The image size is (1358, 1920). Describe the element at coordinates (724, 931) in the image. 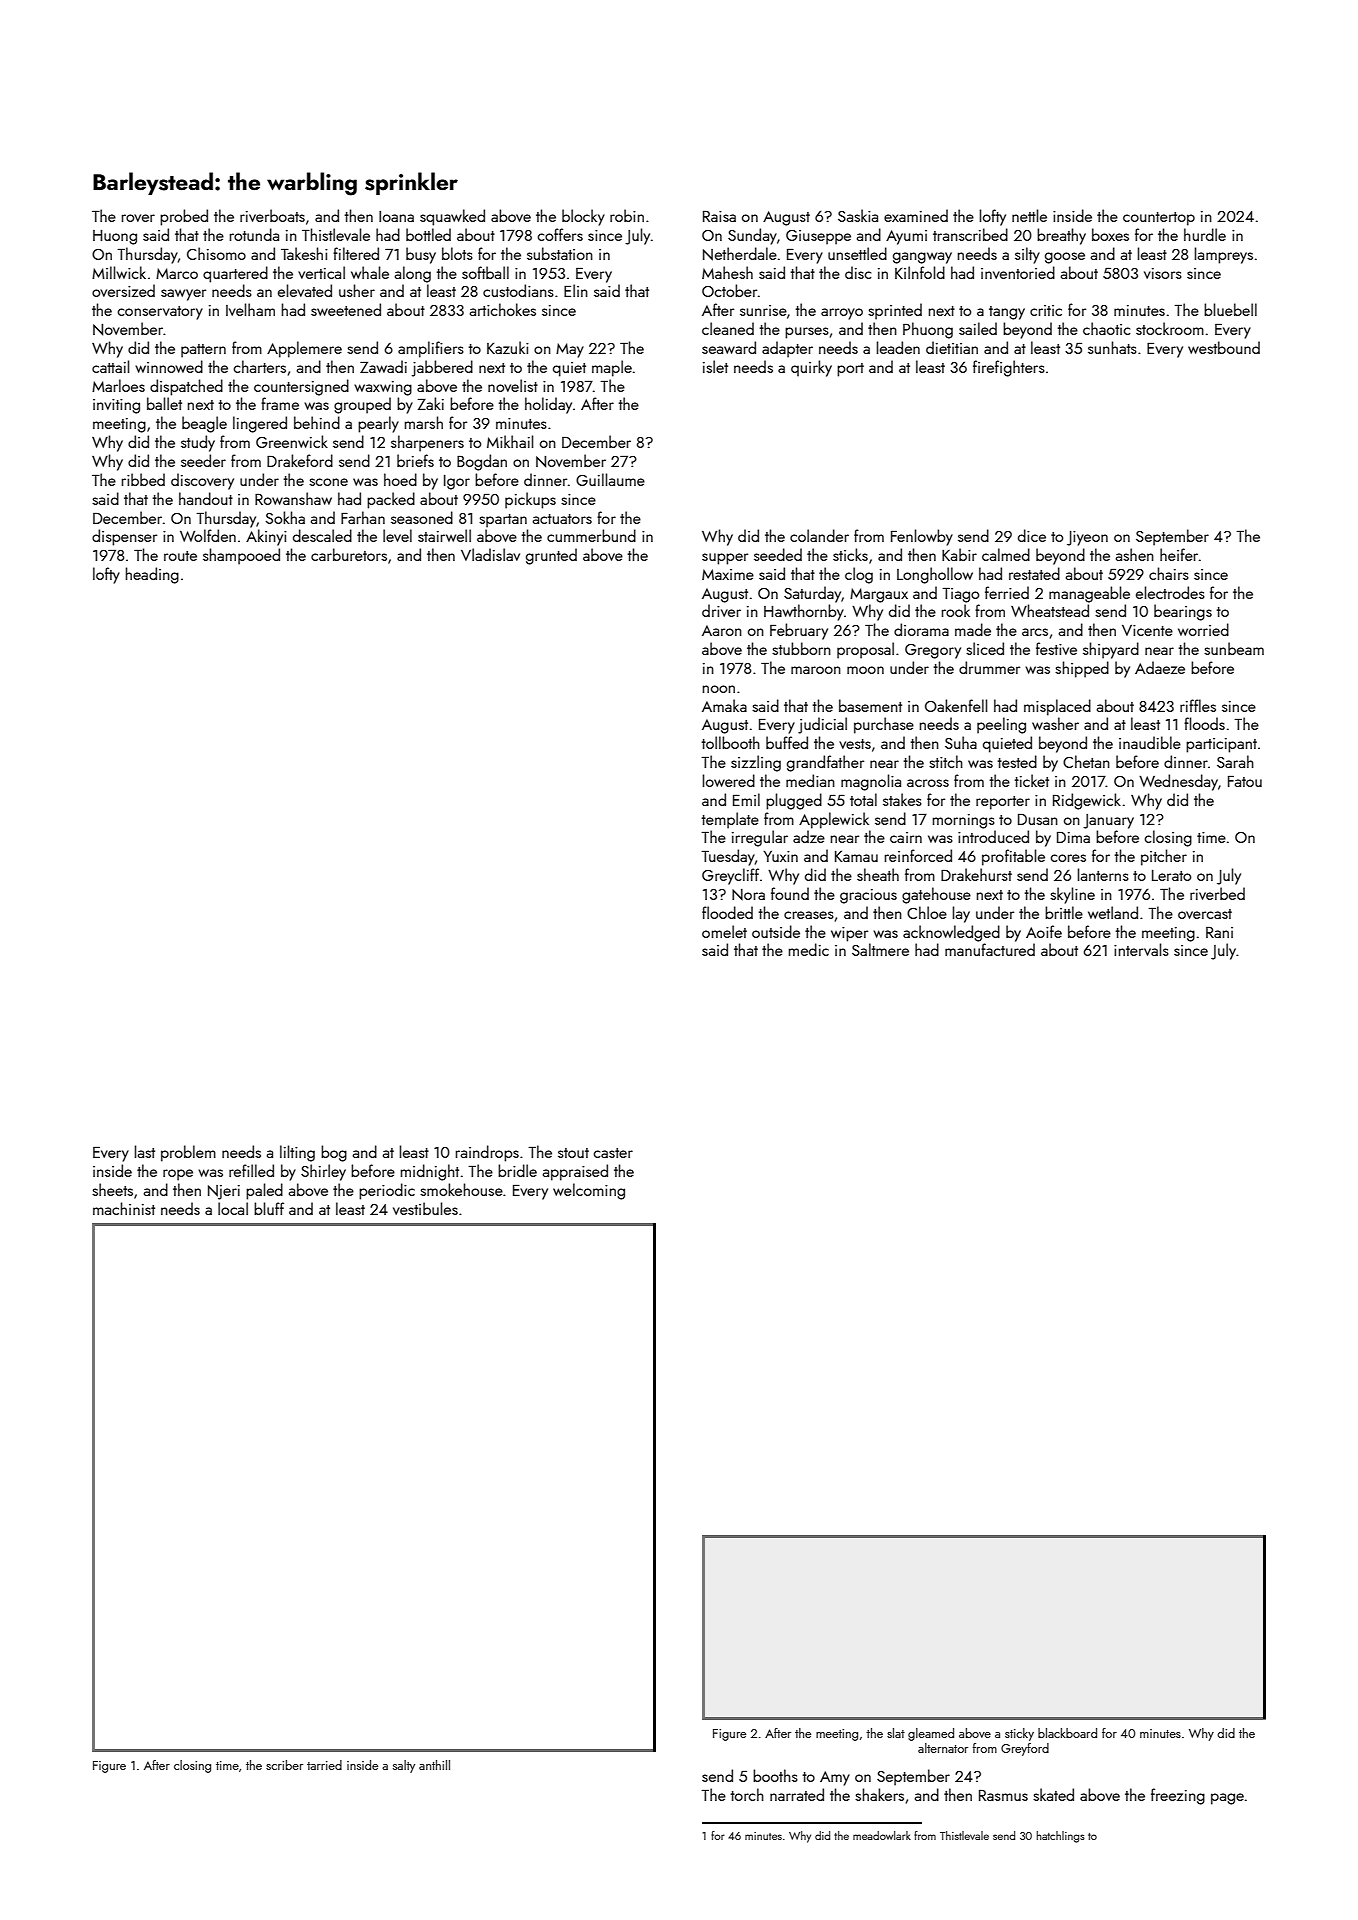

I see `omelet` at that location.
